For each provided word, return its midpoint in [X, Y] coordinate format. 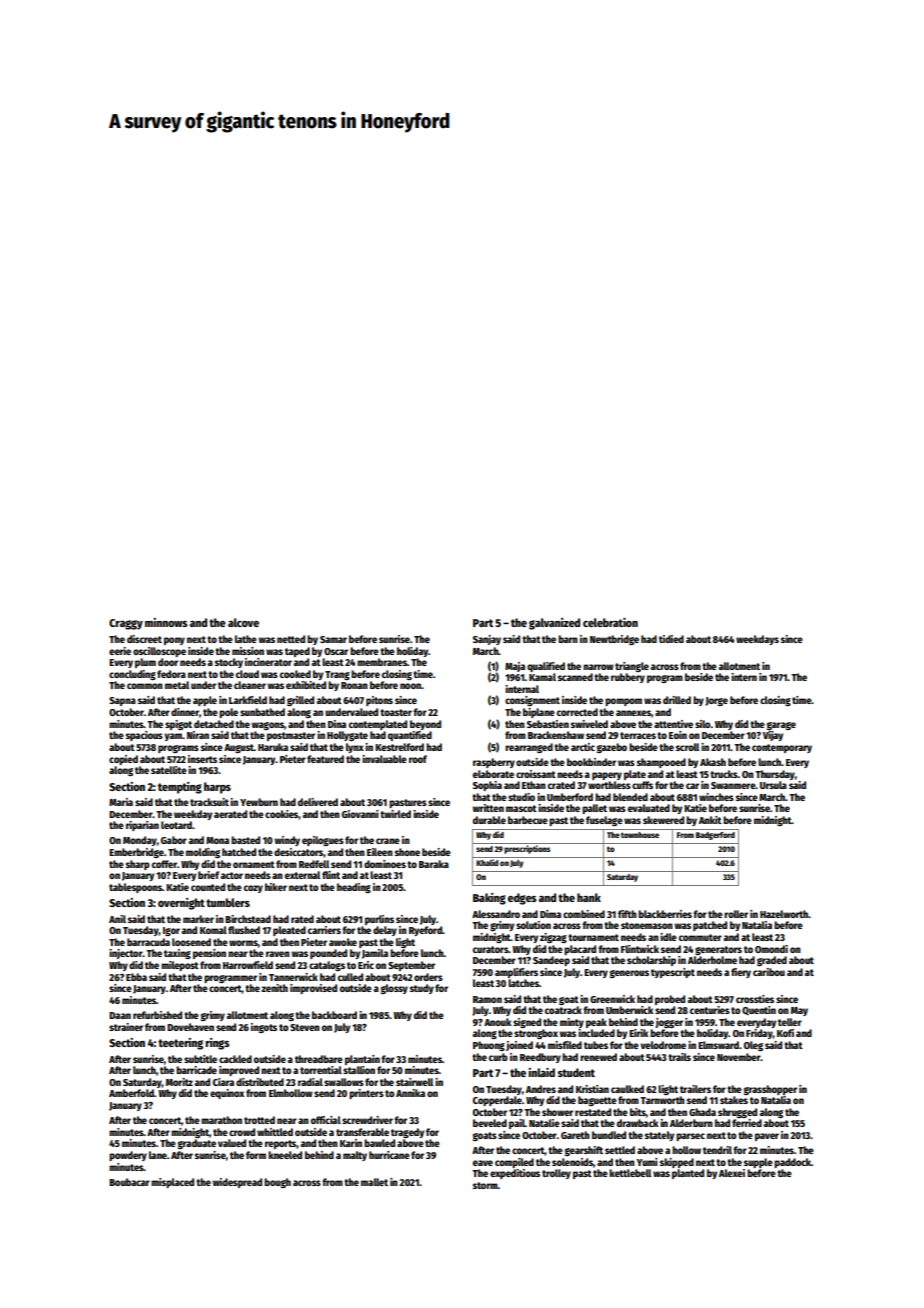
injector [126, 954]
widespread [237, 1183]
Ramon [487, 999]
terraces [638, 735]
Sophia [487, 786]
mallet [374, 1182]
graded [772, 961]
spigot [178, 725]
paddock [792, 1163]
